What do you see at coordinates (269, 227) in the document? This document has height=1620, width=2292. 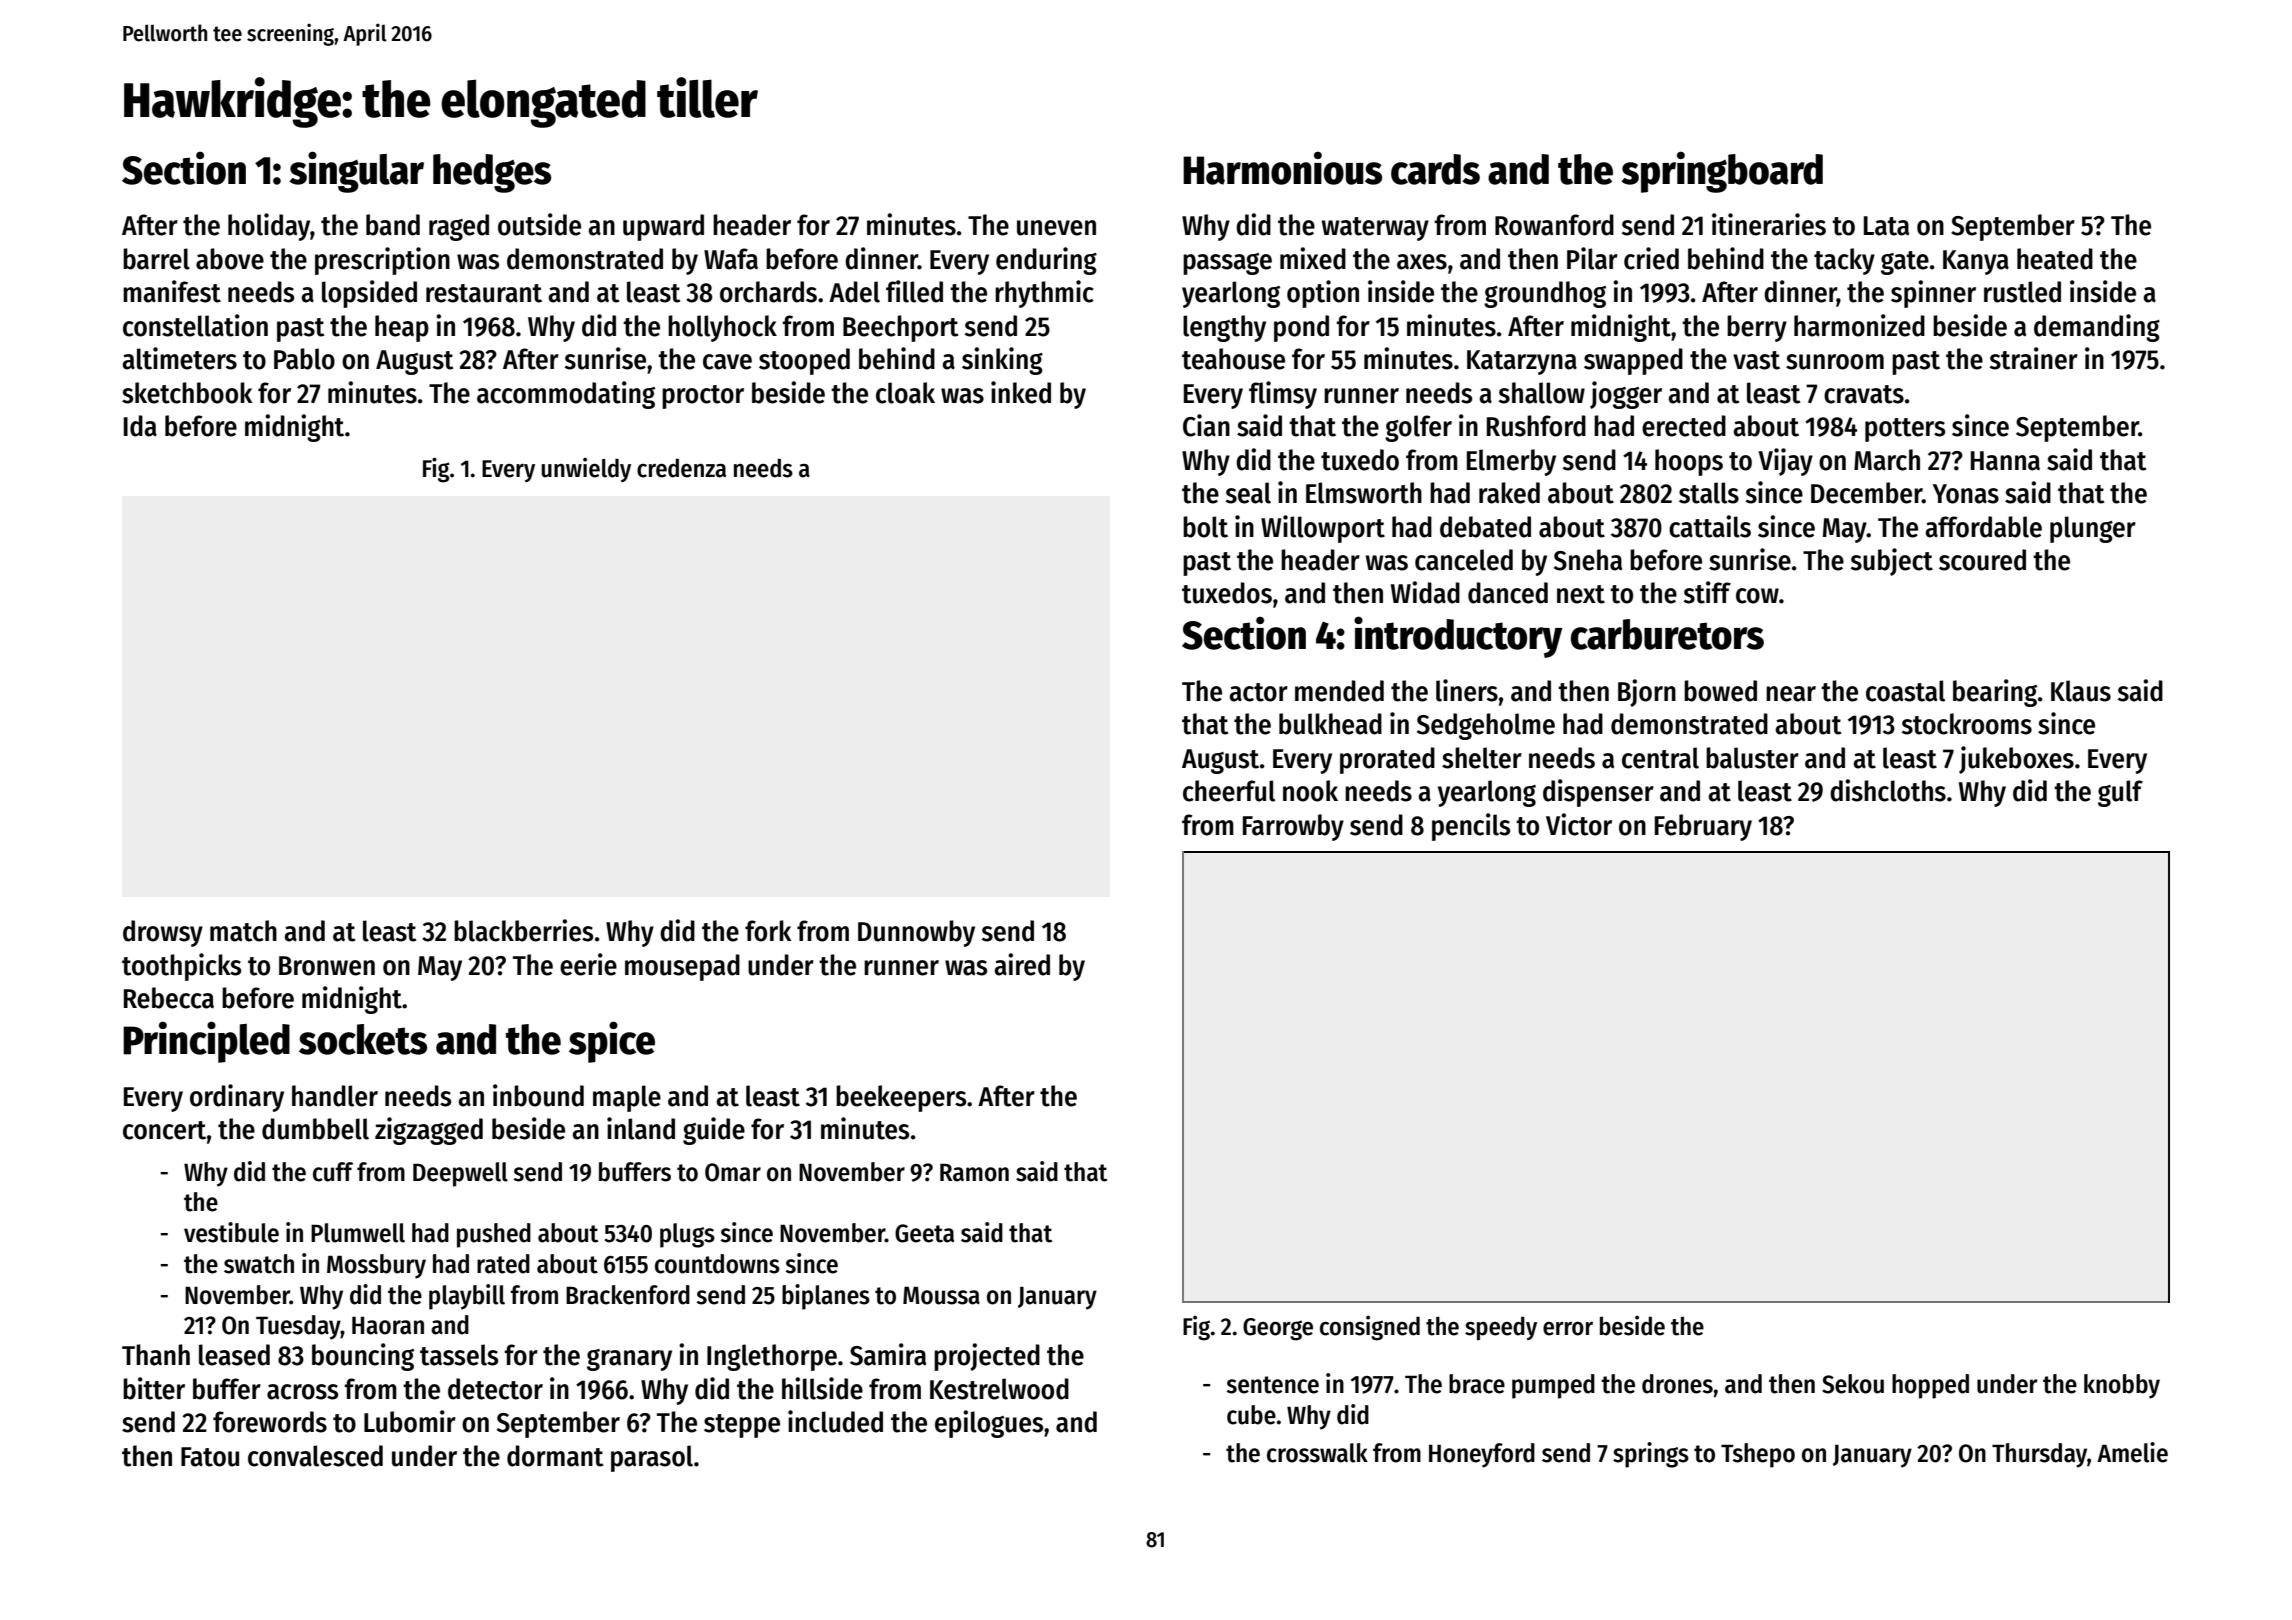 I see `holiday` at bounding box center [269, 227].
